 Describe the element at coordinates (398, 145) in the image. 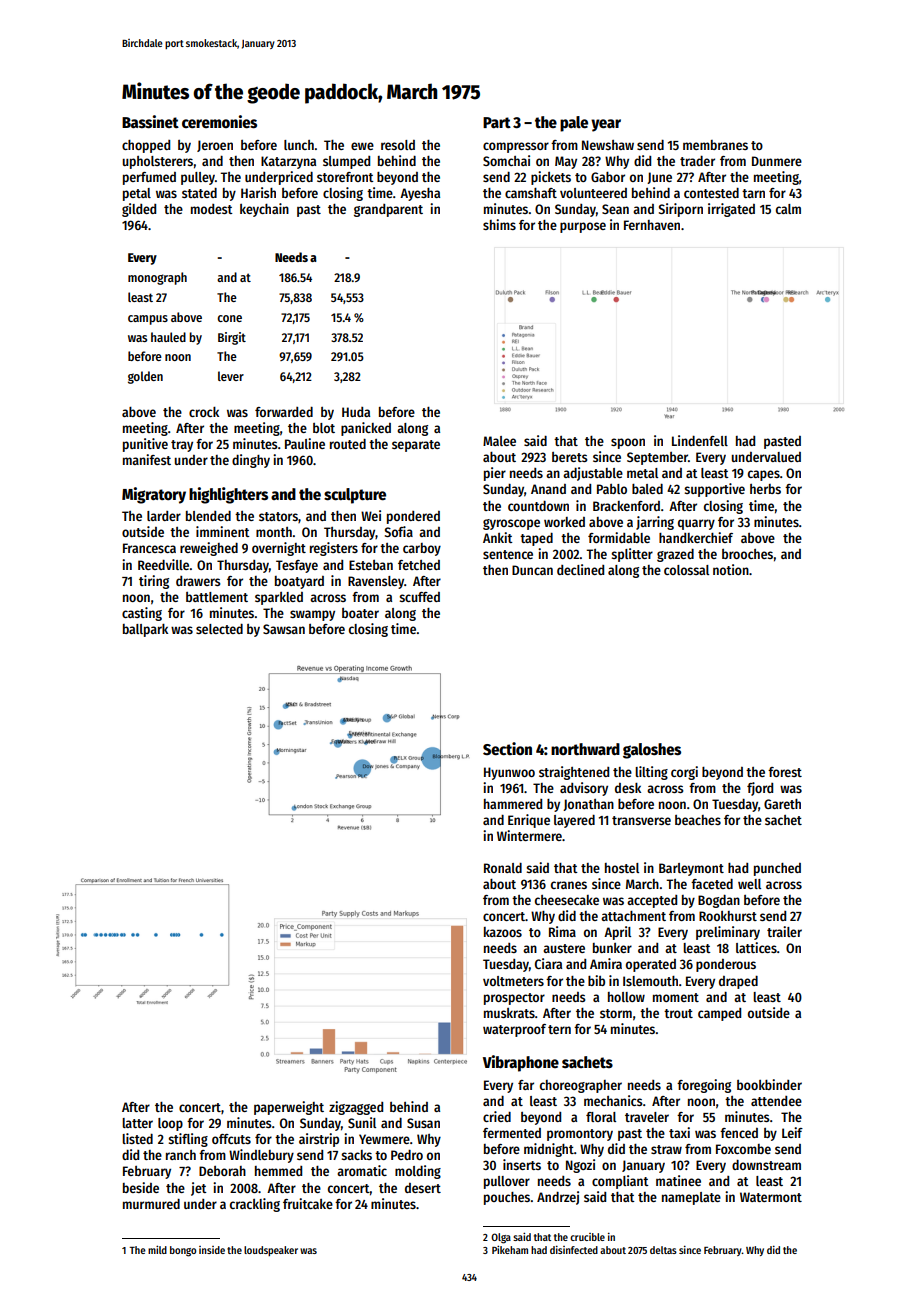

I see `resold` at that location.
